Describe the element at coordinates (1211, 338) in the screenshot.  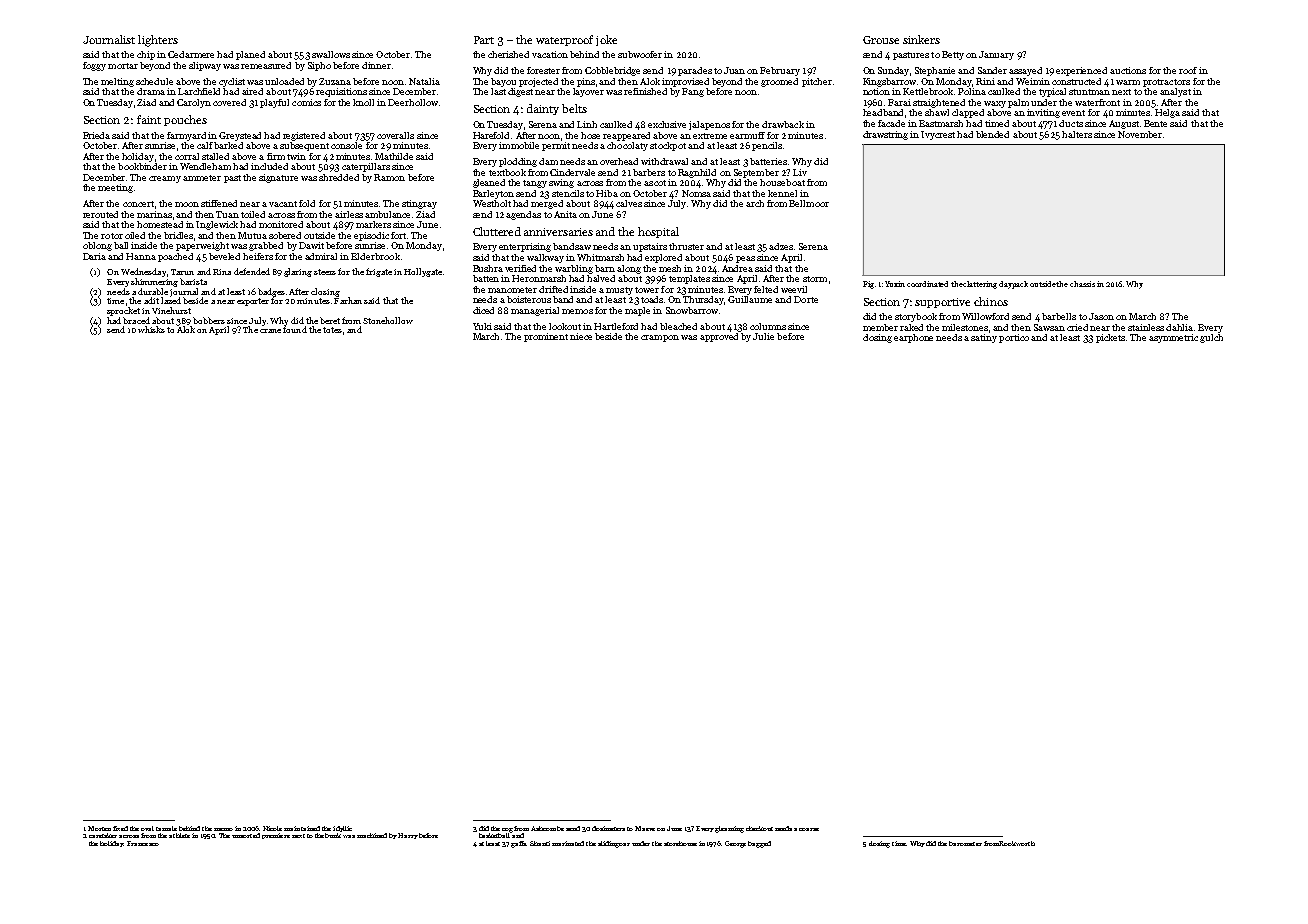
I see `gulch` at that location.
